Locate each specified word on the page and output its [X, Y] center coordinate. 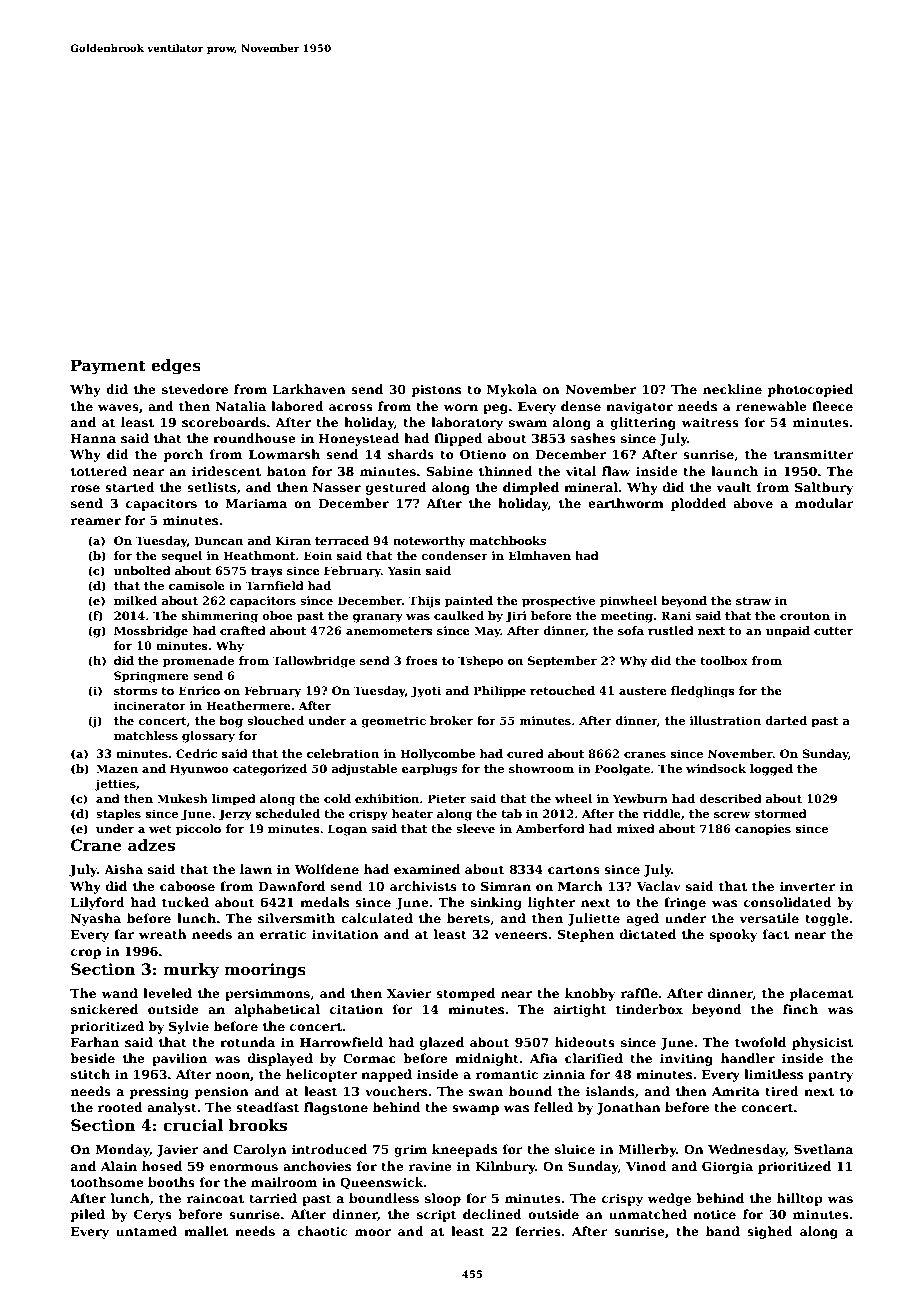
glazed [442, 1043]
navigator [639, 407]
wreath [163, 934]
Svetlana [823, 1149]
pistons [436, 390]
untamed [146, 1231]
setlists [211, 487]
